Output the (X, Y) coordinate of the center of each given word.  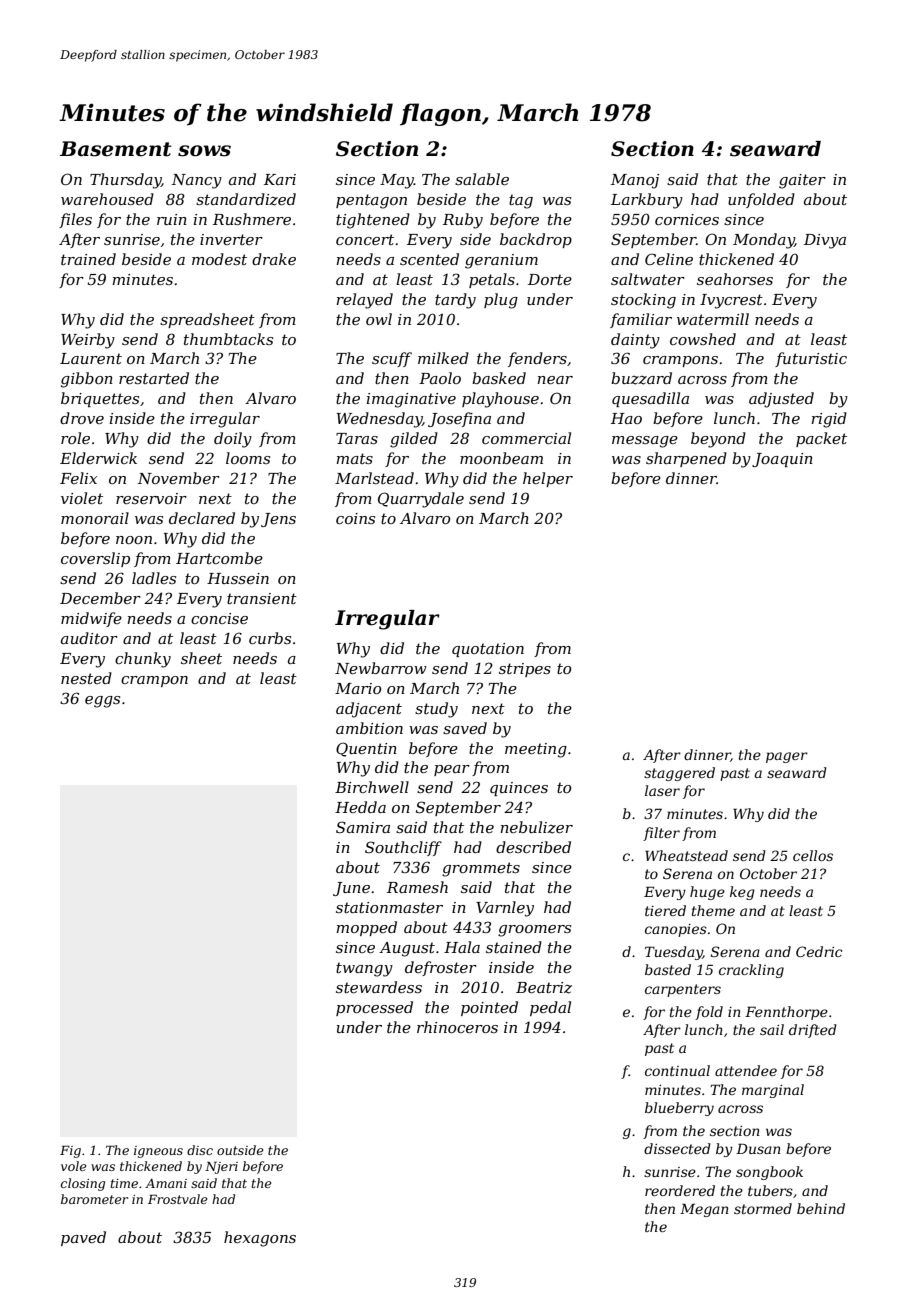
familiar (641, 320)
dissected (677, 1148)
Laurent (91, 358)
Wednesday (379, 420)
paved (83, 1238)
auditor (89, 638)
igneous (158, 1152)
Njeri (221, 1167)
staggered (679, 774)
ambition (369, 728)
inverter (231, 239)
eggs (102, 702)
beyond (718, 440)
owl (379, 319)
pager (787, 757)
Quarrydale (421, 500)
